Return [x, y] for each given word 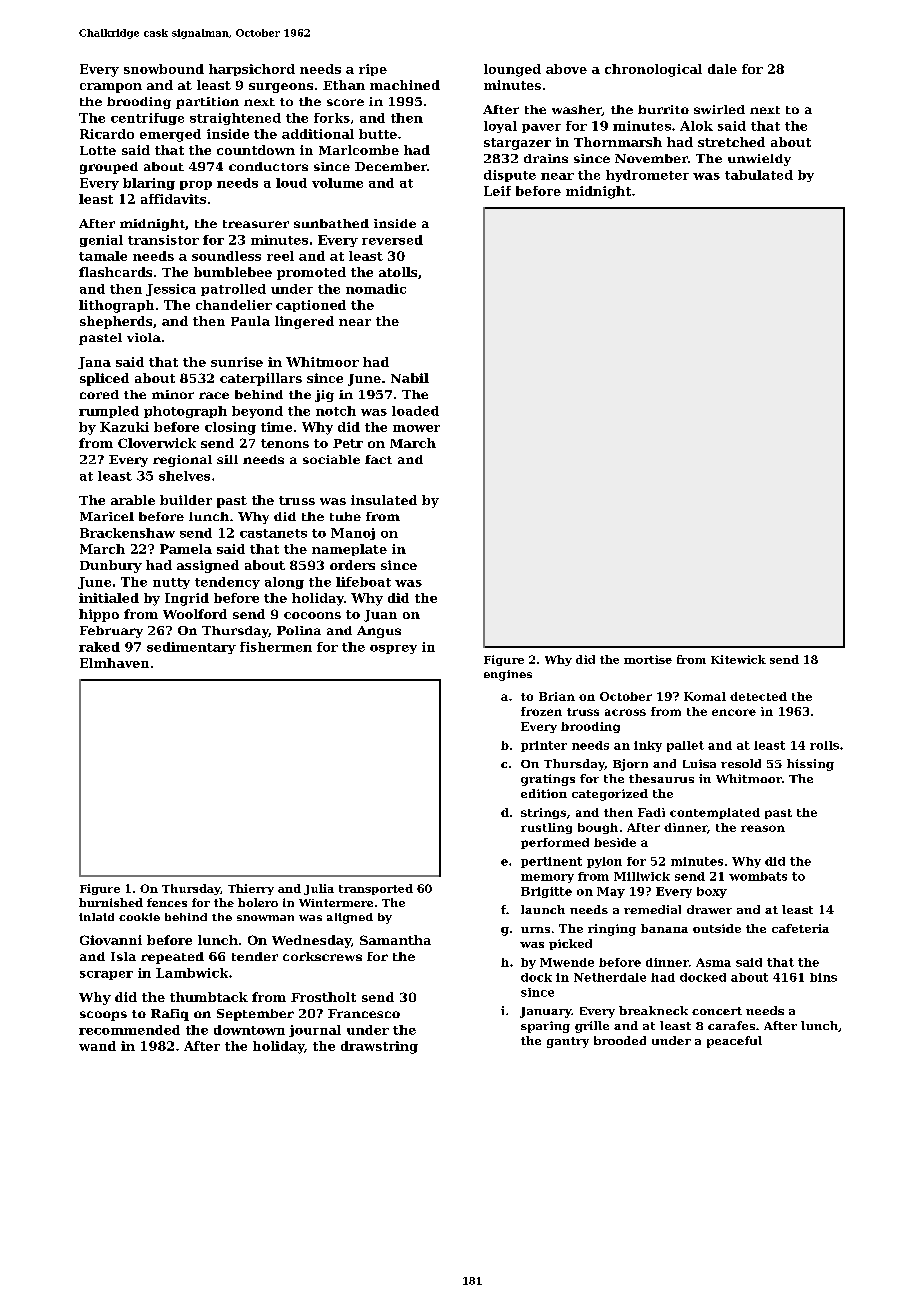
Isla [123, 956]
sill [227, 459]
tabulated [759, 175]
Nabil [410, 378]
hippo [99, 615]
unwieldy [759, 160]
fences [167, 902]
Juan [380, 616]
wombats [758, 876]
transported [376, 889]
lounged [512, 70]
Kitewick [738, 659]
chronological [653, 70]
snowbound [164, 69]
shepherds [116, 322]
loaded [415, 411]
